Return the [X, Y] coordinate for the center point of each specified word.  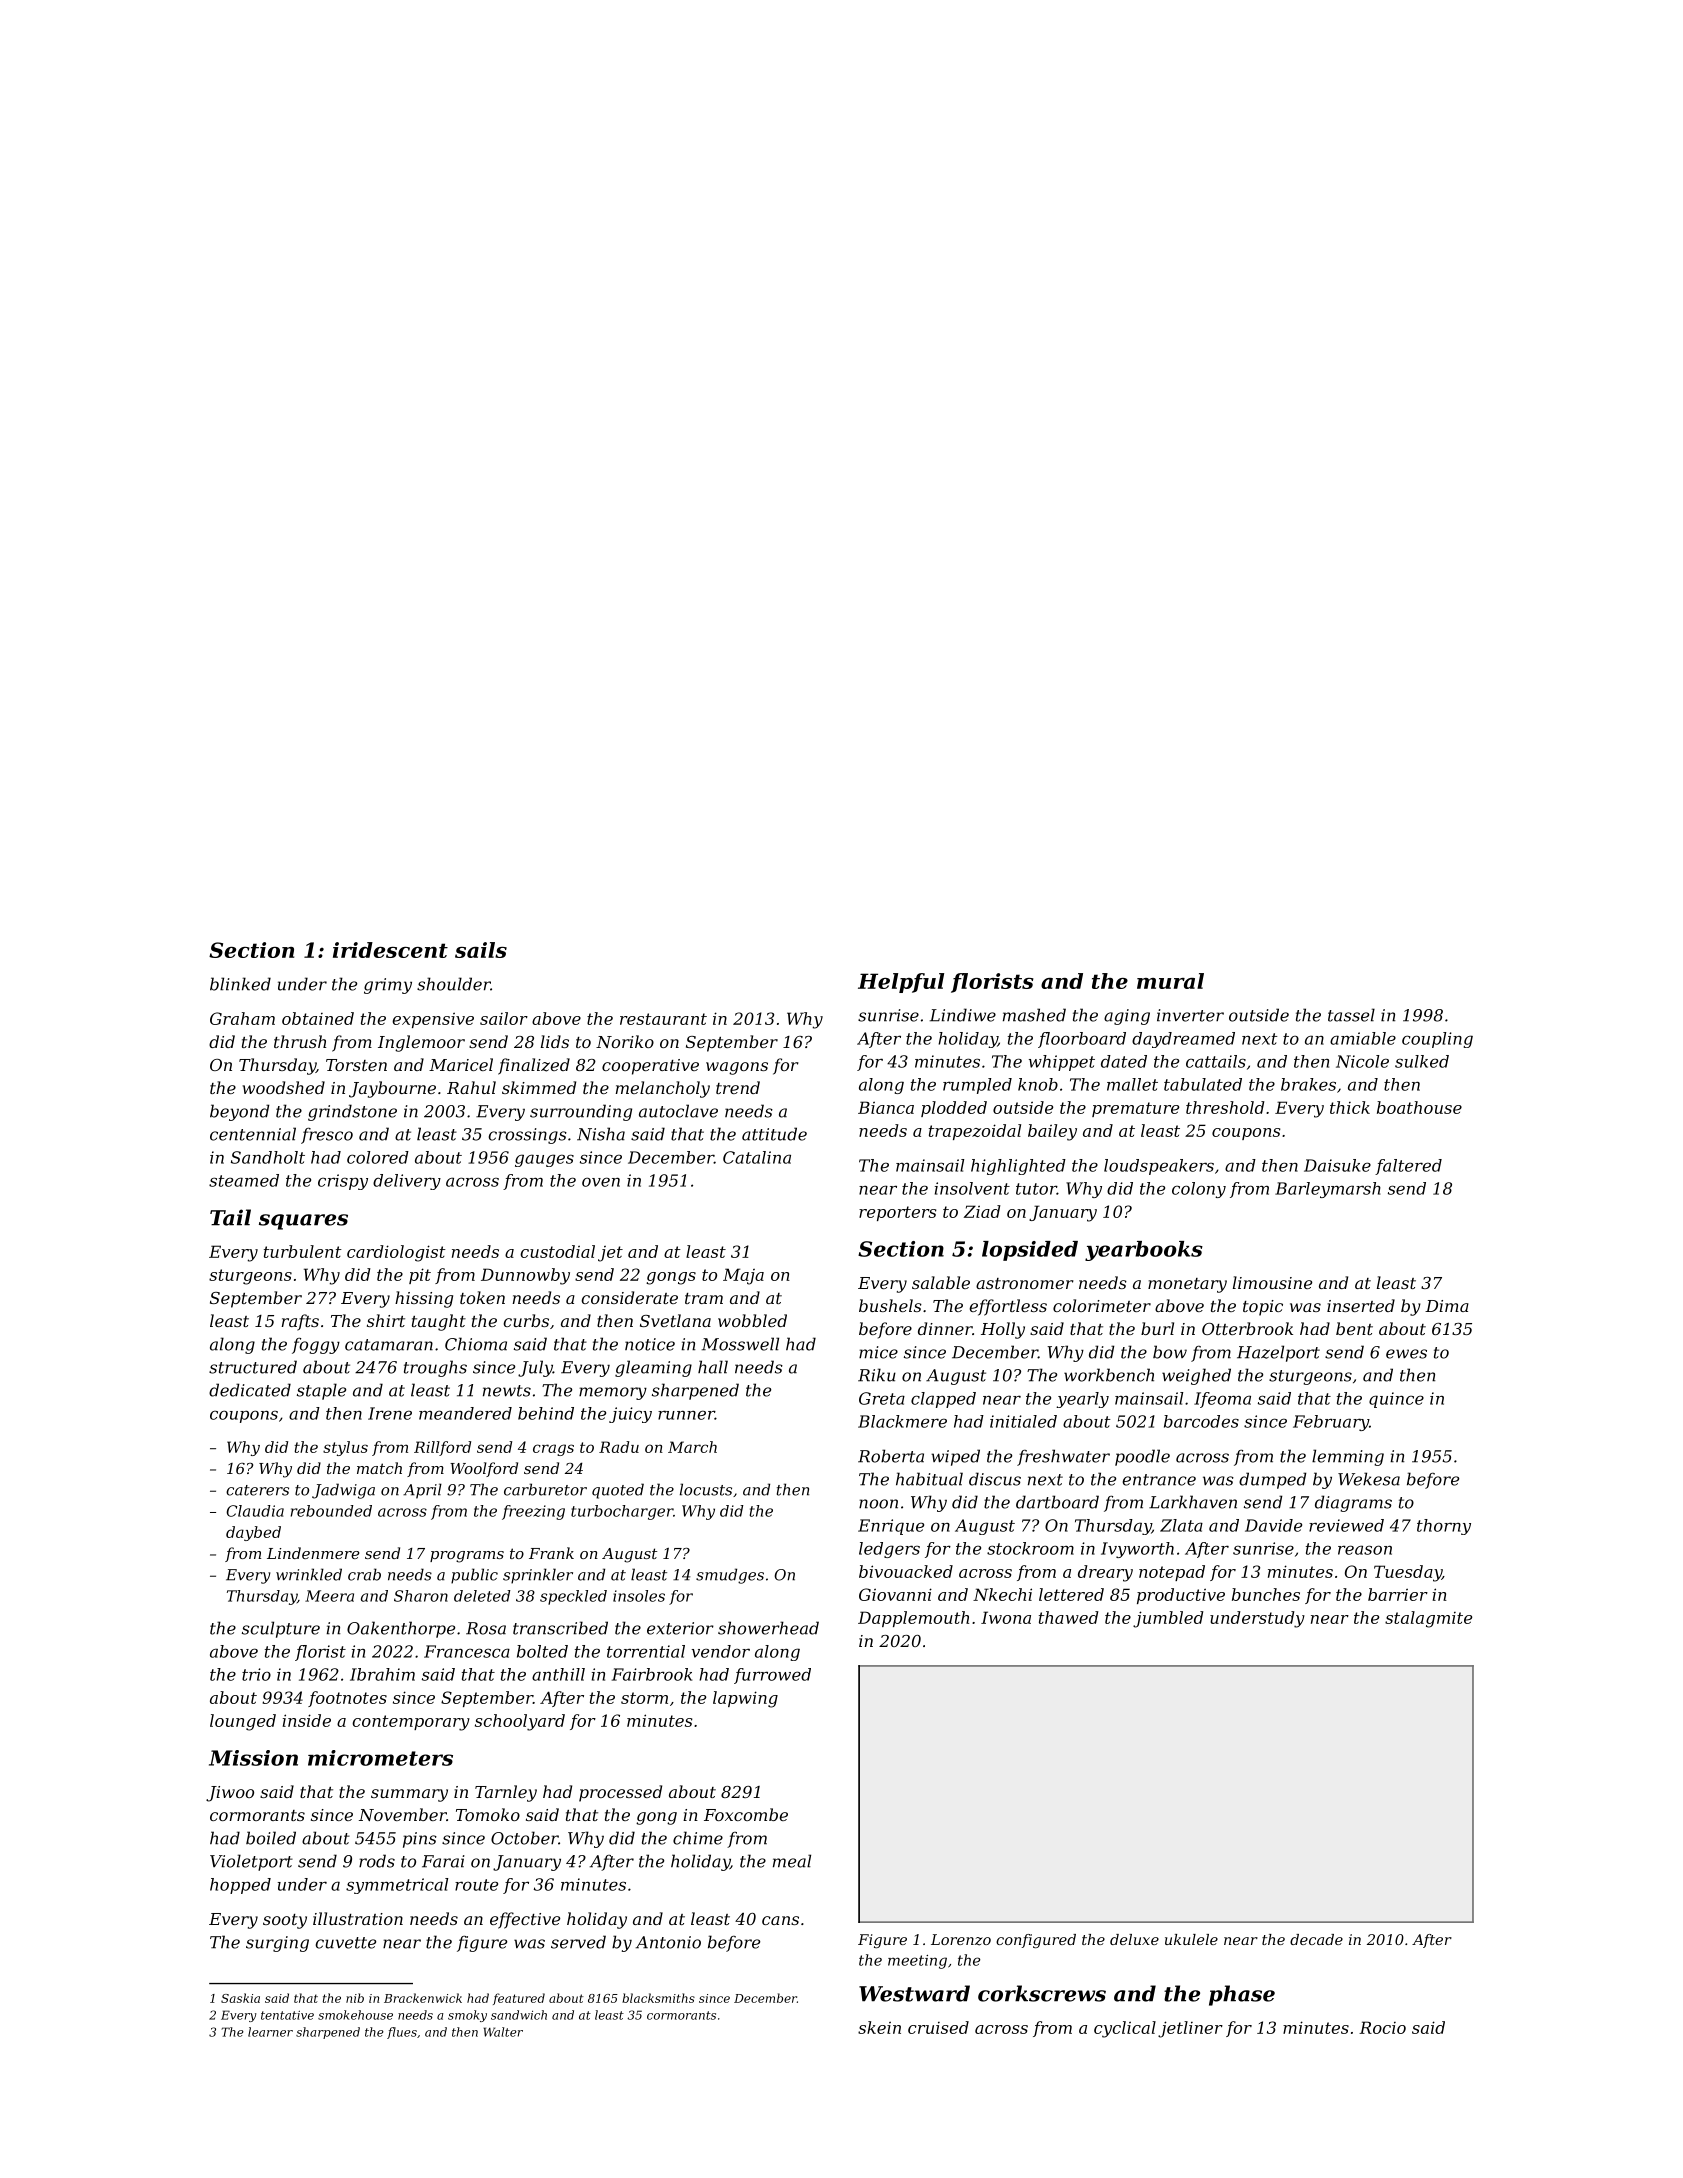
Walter [503, 2032]
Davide [1273, 1525]
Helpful [901, 983]
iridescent [390, 950]
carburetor [545, 1489]
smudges [730, 1576]
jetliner [1190, 2029]
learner [270, 2032]
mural [1170, 981]
